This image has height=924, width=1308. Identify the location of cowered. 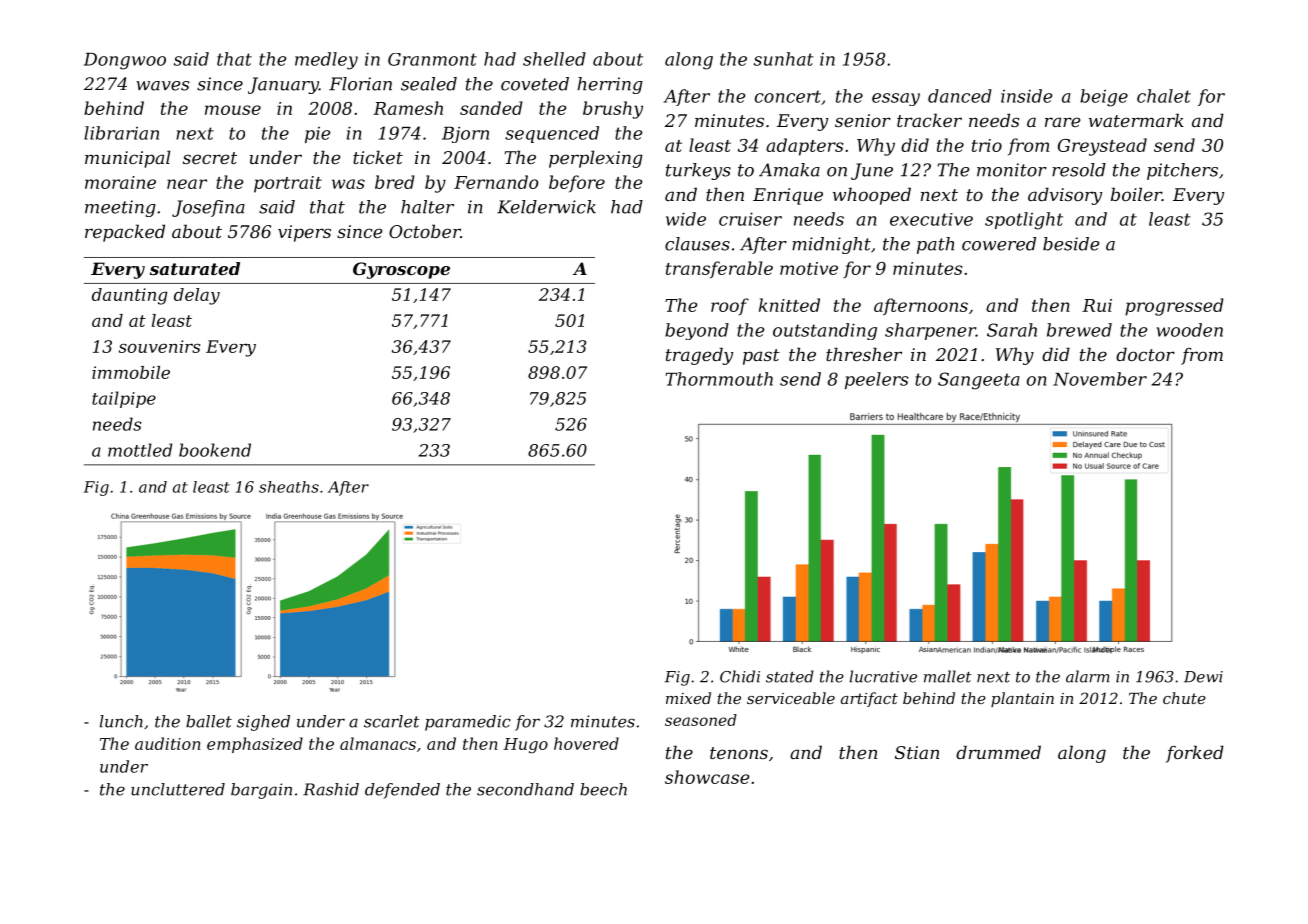
(999, 244).
